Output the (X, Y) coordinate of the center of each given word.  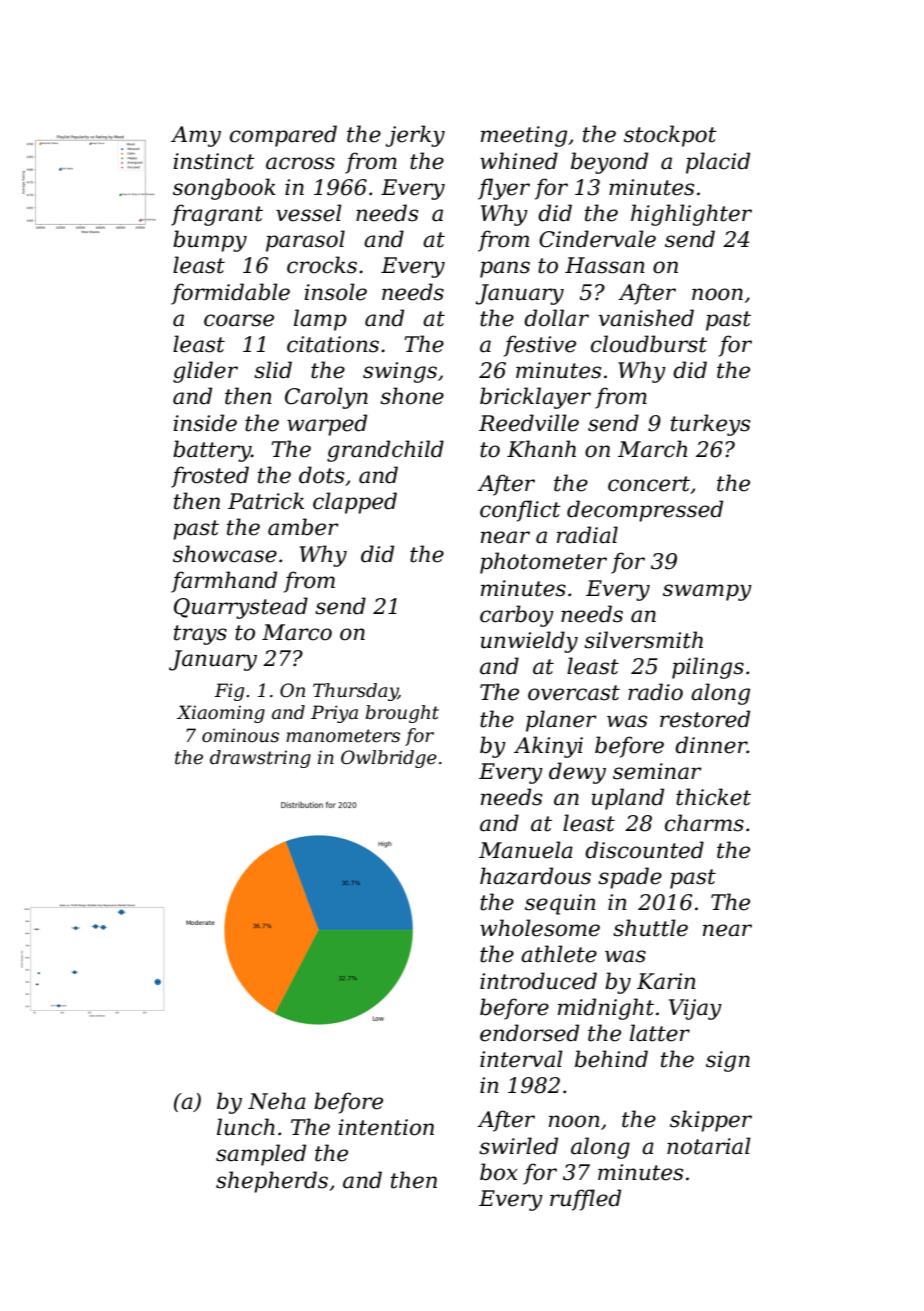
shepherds (272, 1182)
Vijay (695, 1009)
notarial (709, 1146)
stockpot (670, 136)
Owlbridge (389, 759)
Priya (334, 714)
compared (283, 136)
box (499, 1172)
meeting (524, 136)
